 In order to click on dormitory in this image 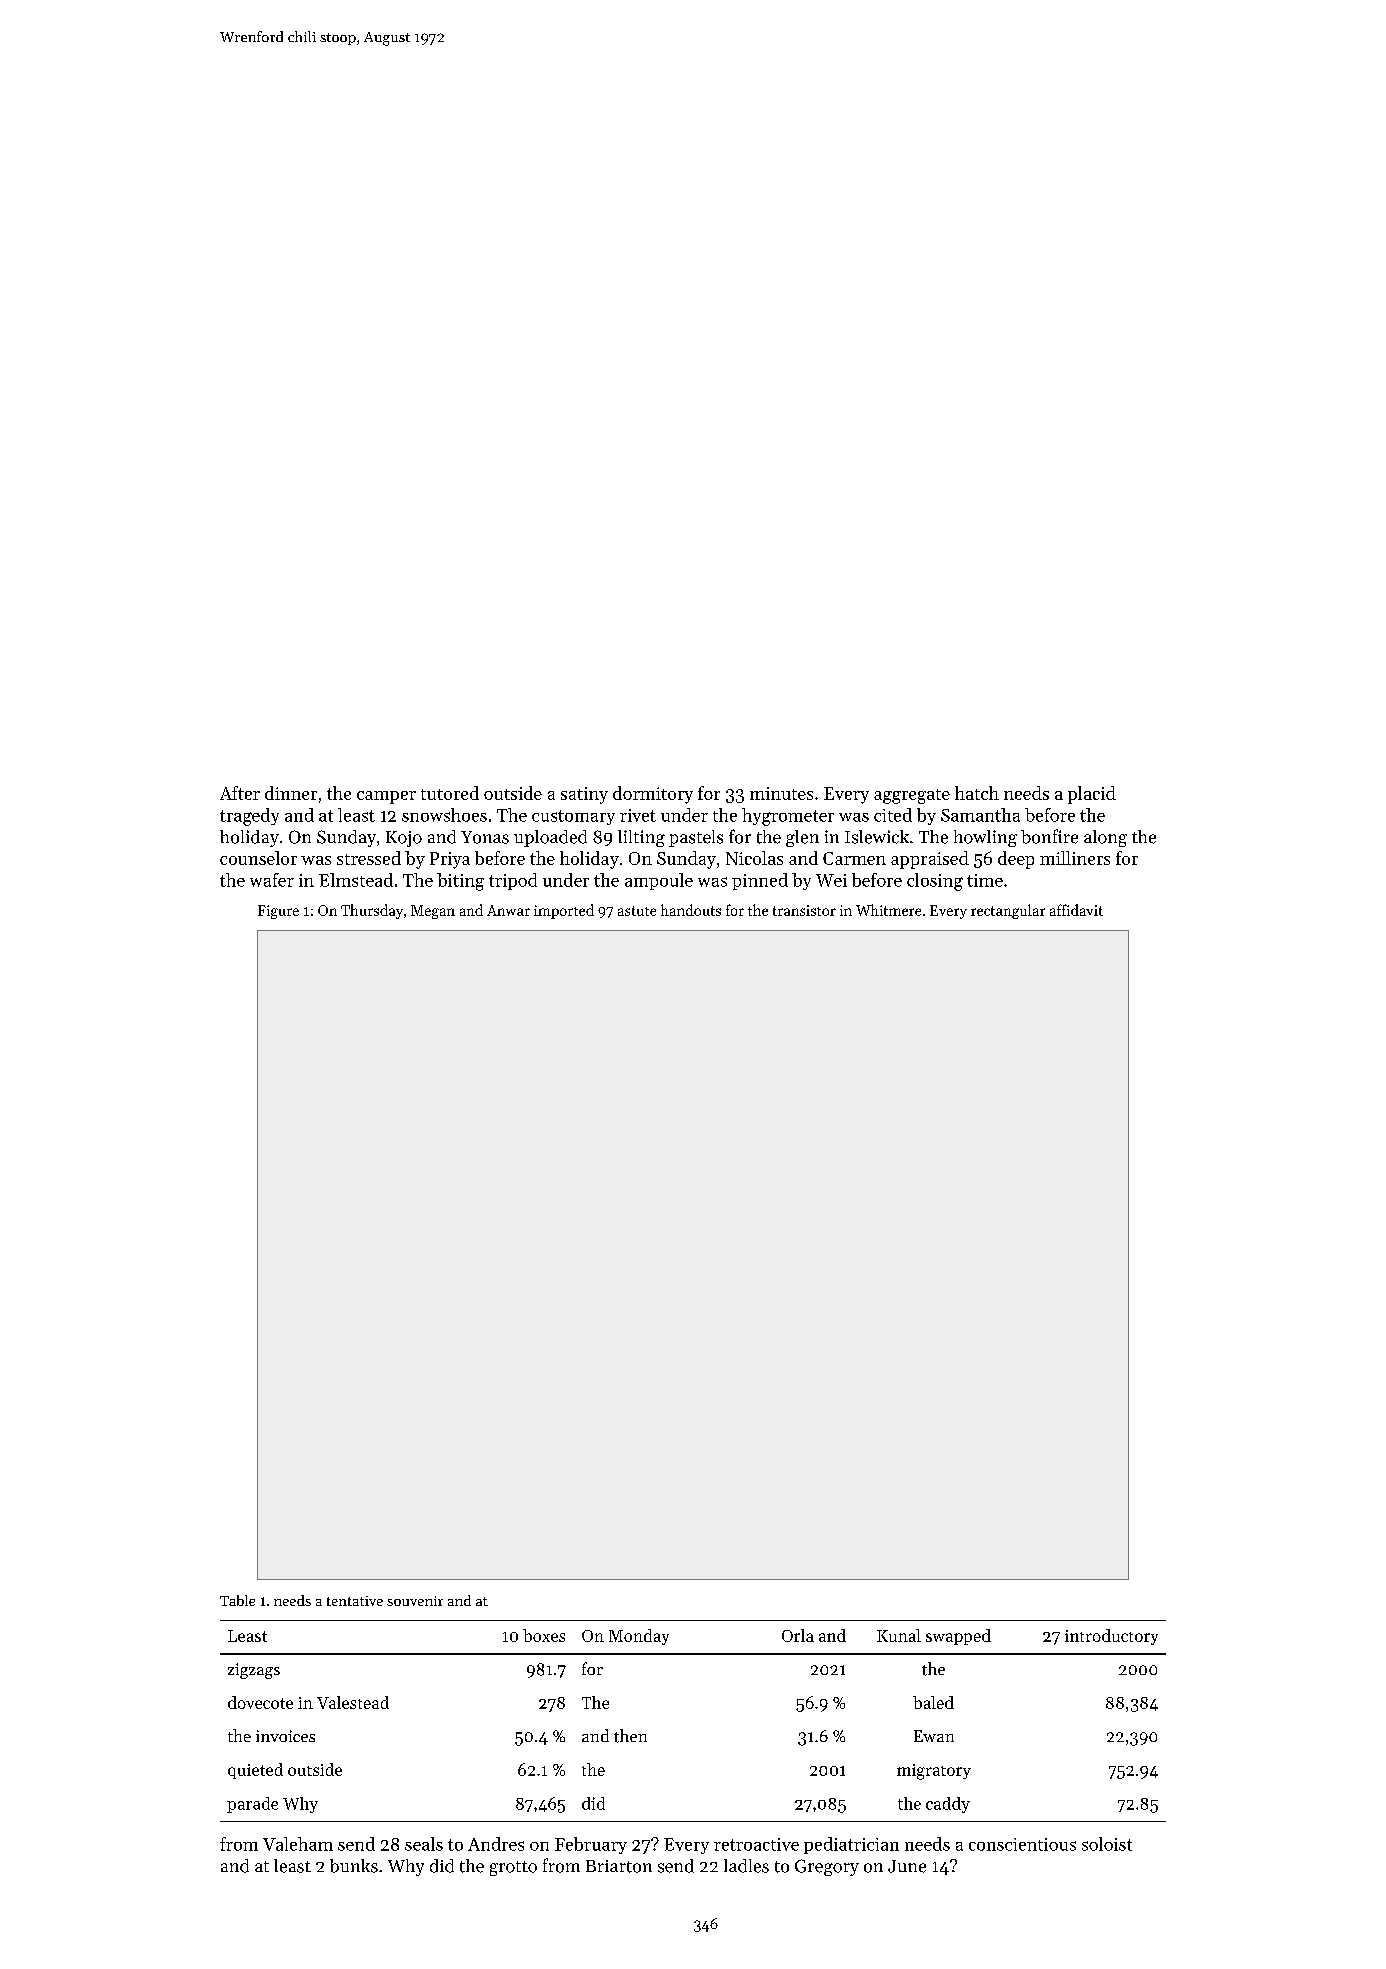, I will do `click(653, 795)`.
